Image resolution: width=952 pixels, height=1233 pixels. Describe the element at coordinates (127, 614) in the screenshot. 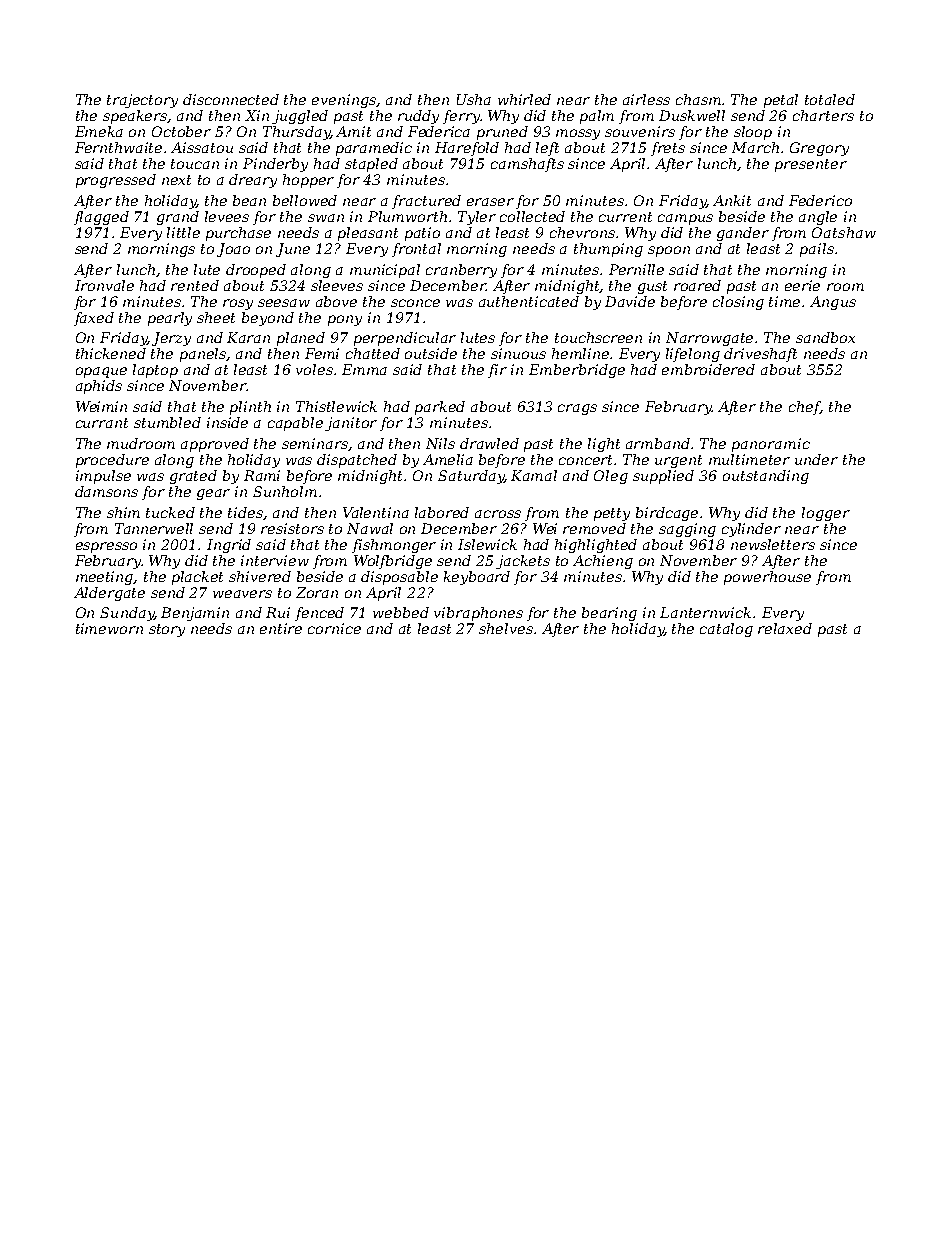

I see `Sunday` at that location.
